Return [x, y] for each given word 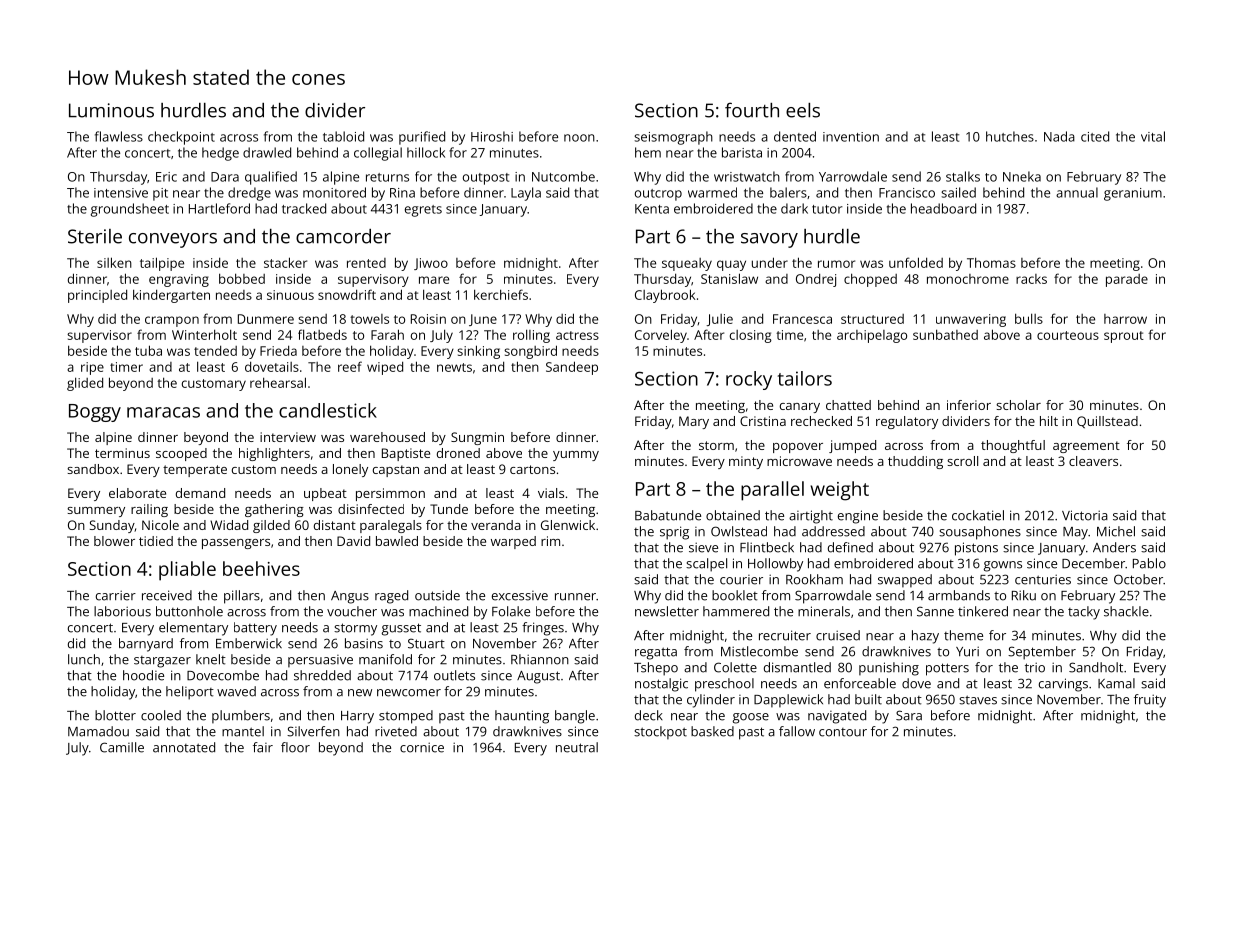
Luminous [111, 110]
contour [843, 732]
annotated [184, 747]
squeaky [687, 264]
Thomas [991, 262]
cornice [422, 747]
